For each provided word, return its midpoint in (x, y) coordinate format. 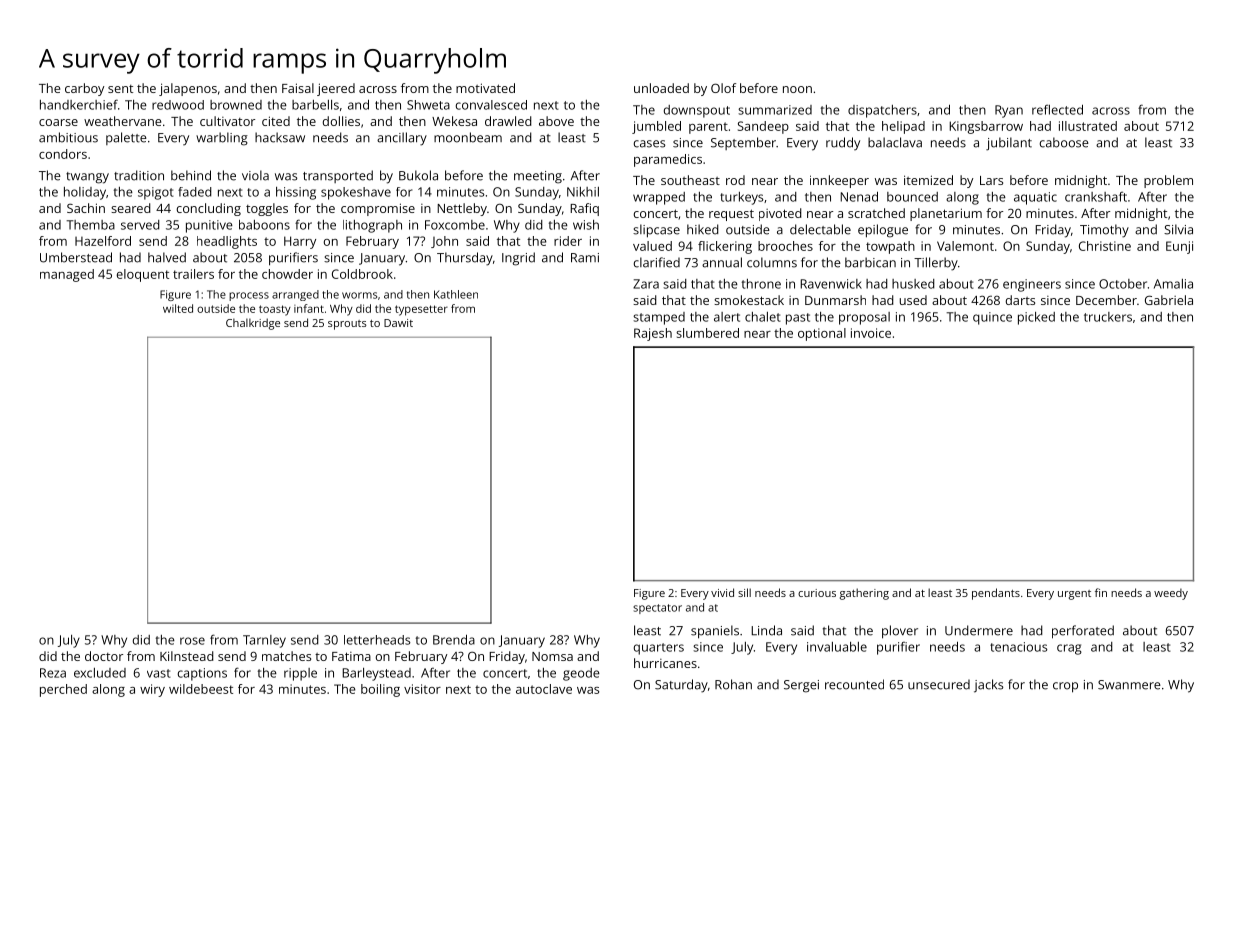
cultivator (227, 121)
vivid (722, 592)
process (249, 296)
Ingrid (518, 259)
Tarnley (264, 641)
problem (1168, 181)
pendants (996, 594)
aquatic (1035, 198)
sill (744, 592)
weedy (1171, 594)
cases (649, 144)
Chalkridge (253, 324)
